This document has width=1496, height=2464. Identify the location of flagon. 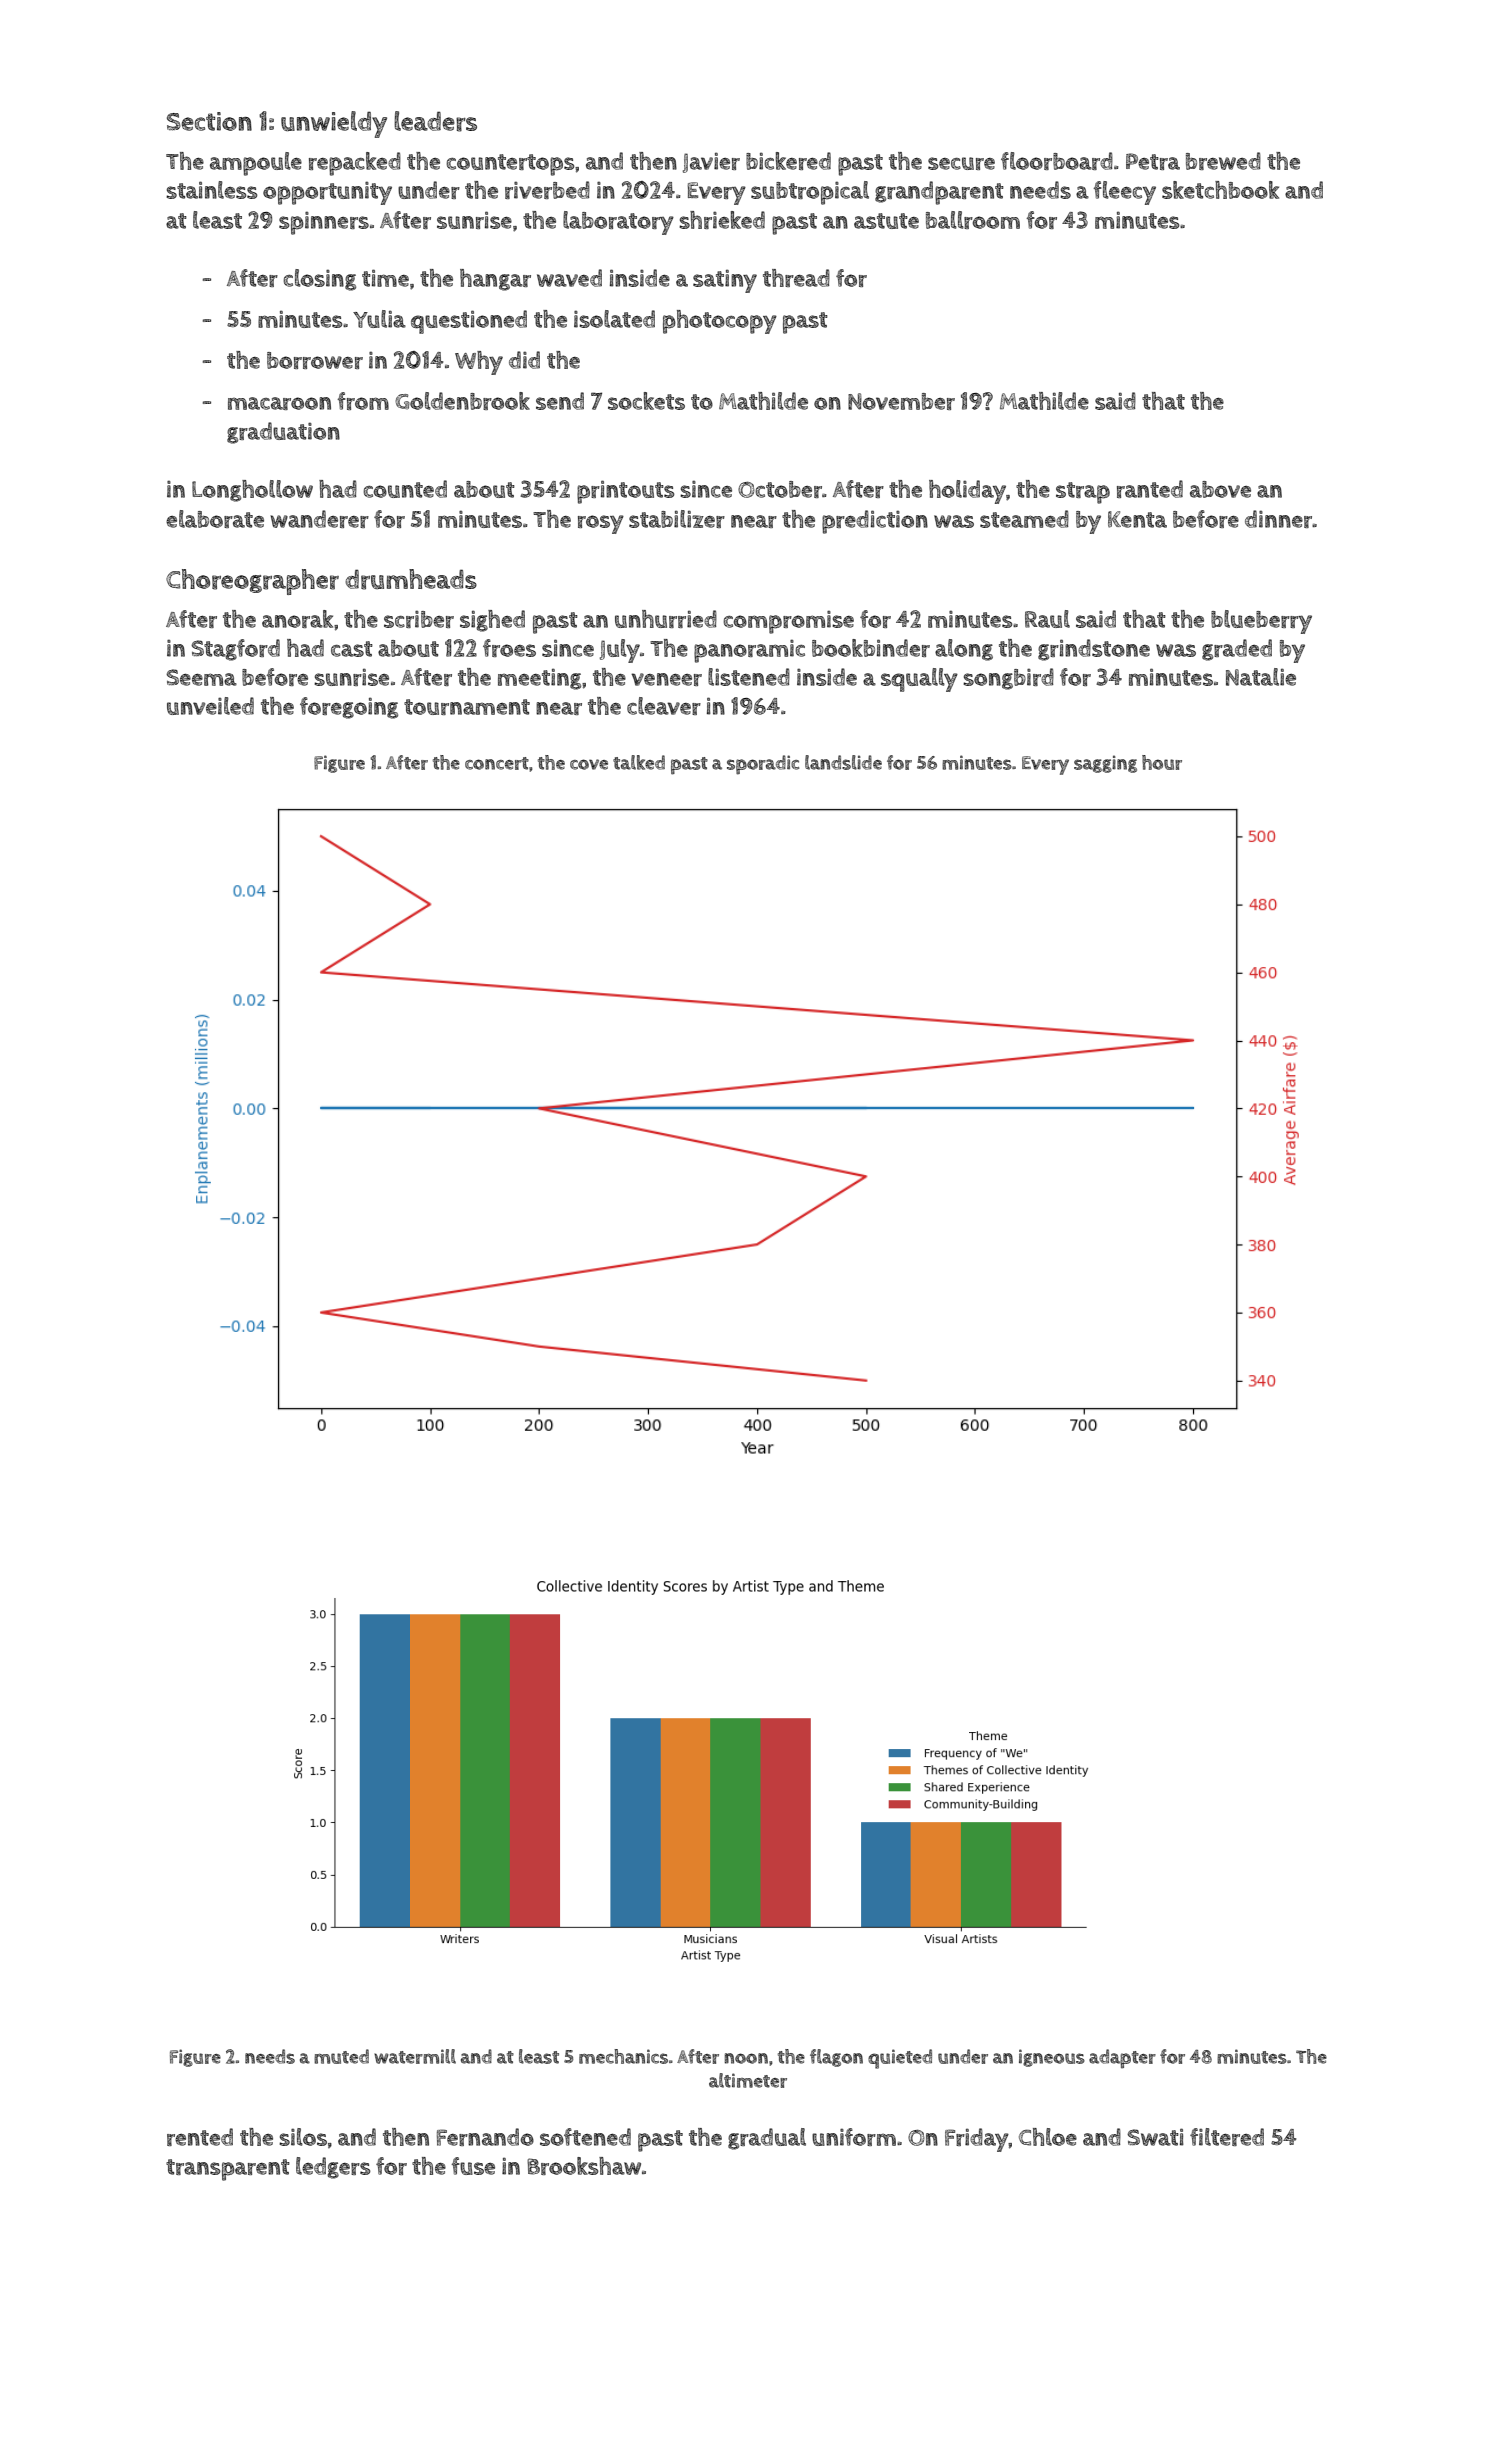
(836, 2058).
